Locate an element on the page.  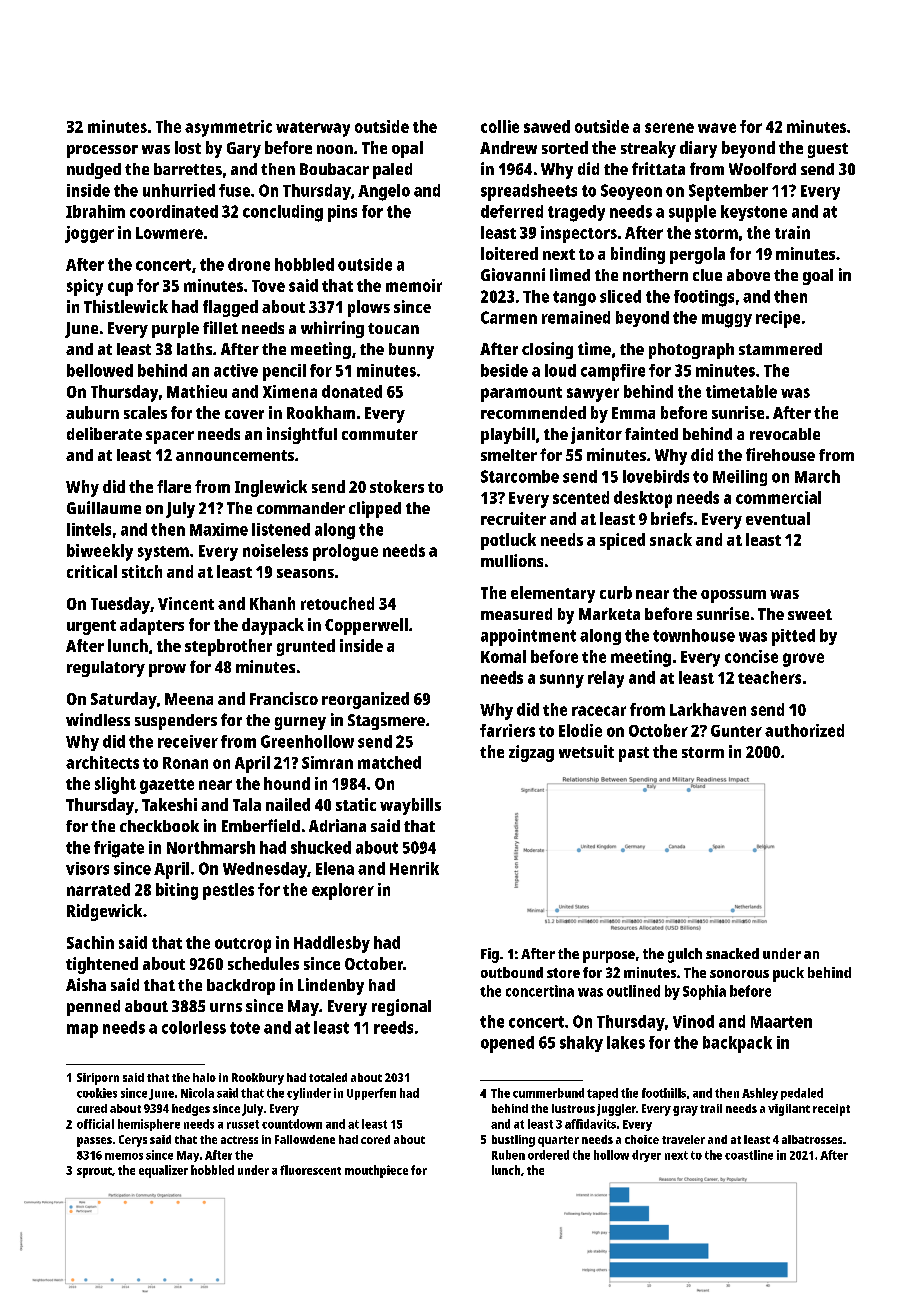
receiver is located at coordinates (188, 741).
